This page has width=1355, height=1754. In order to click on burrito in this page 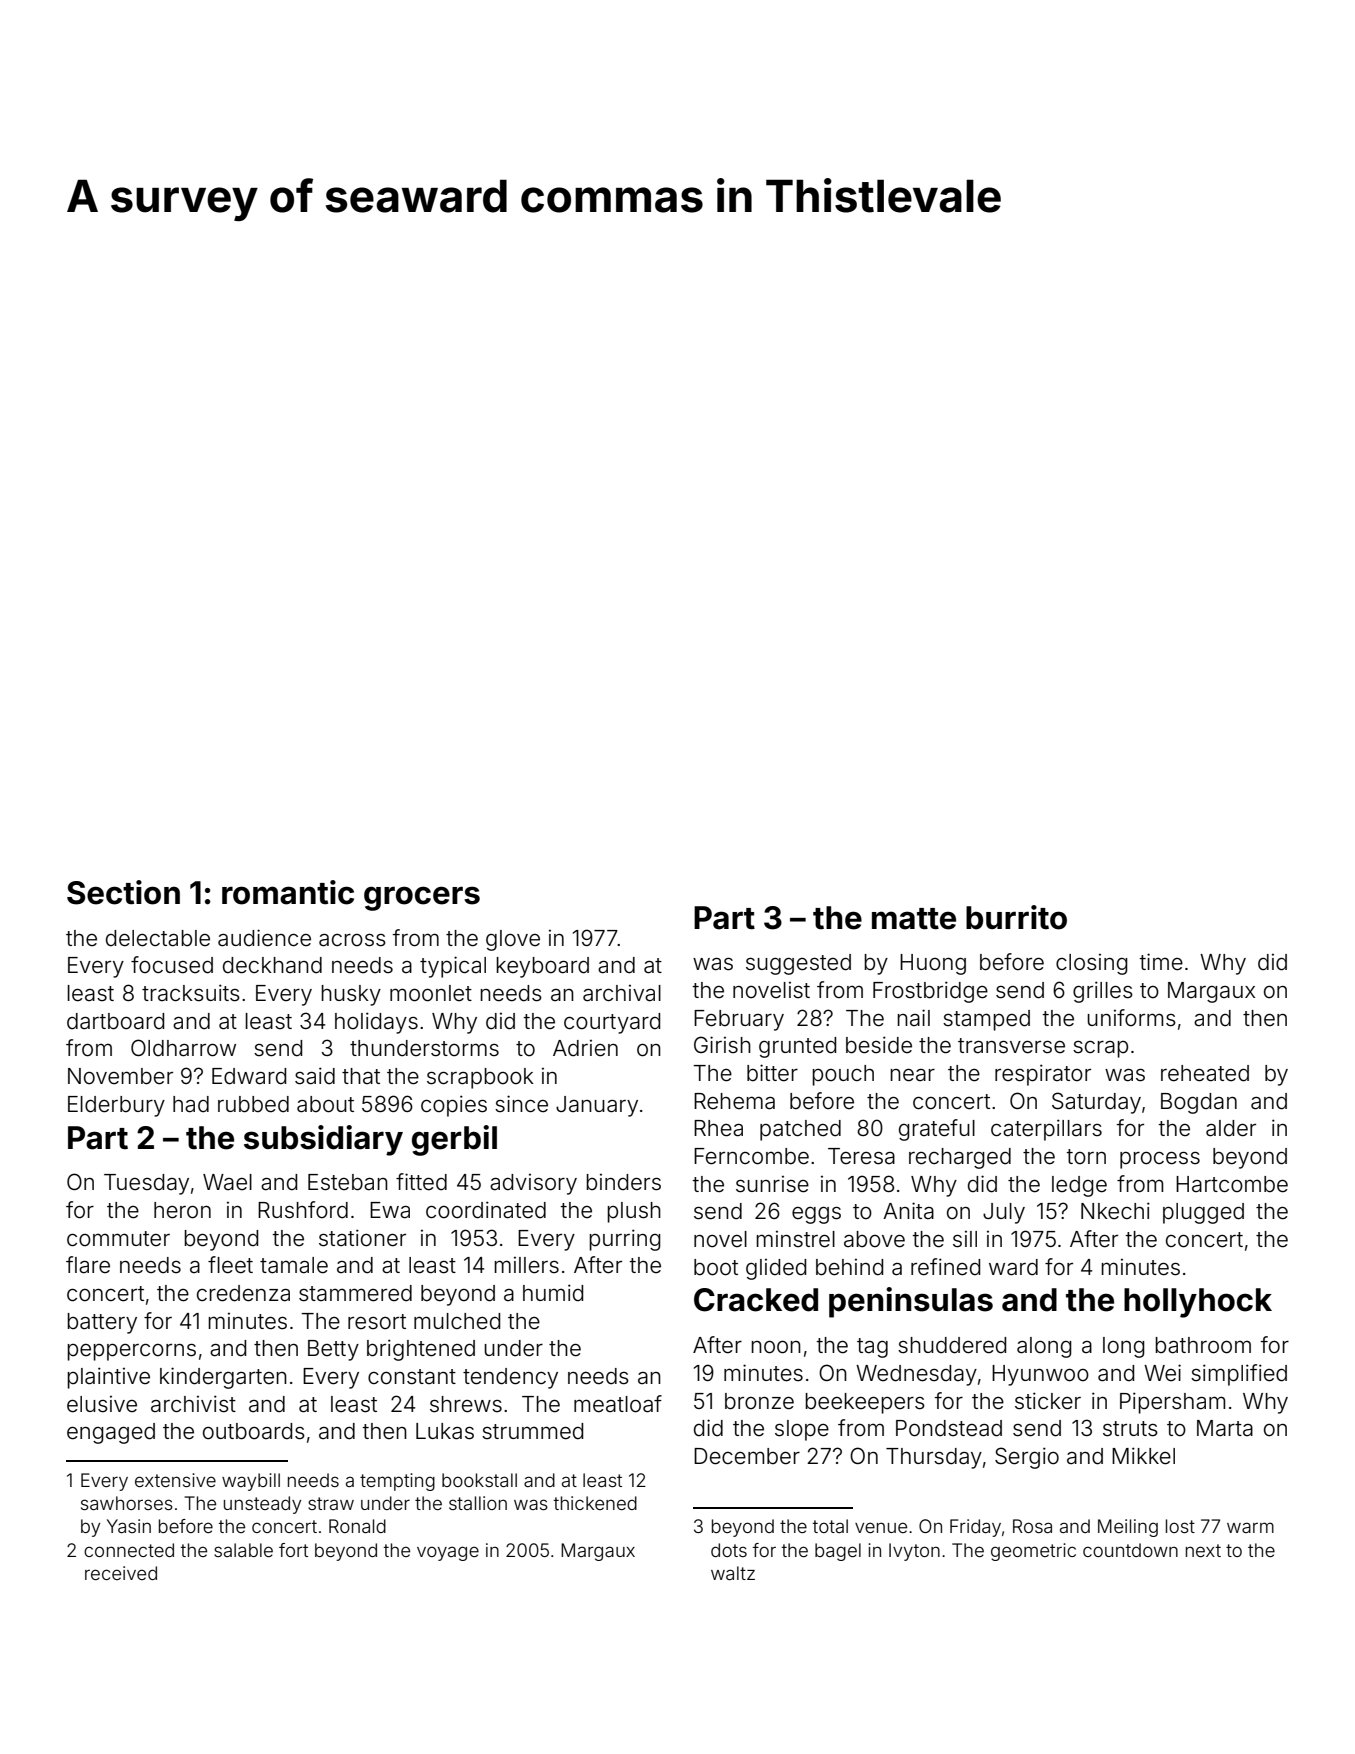, I will do `click(1016, 917)`.
